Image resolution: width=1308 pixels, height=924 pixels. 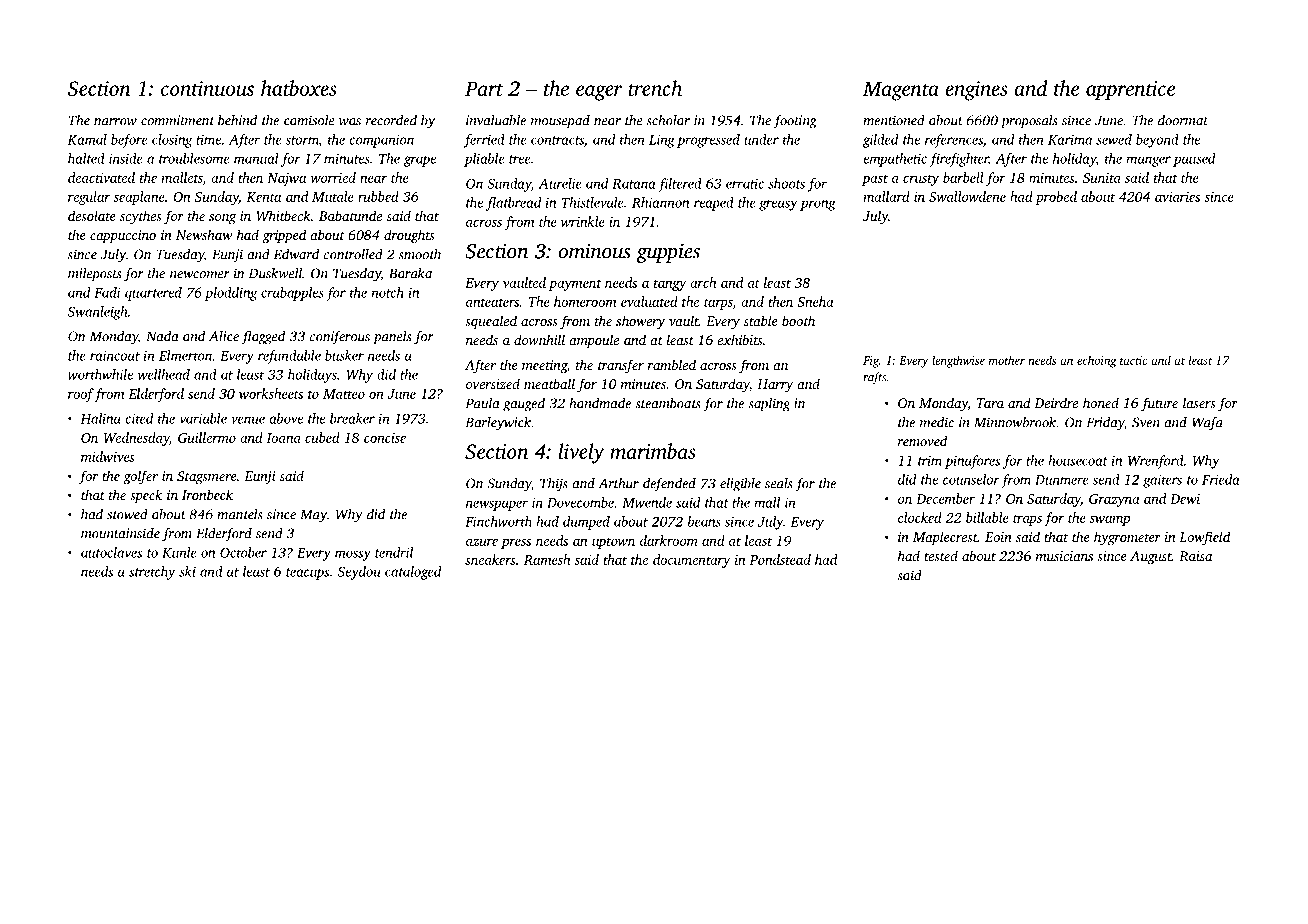 I want to click on probed, so click(x=1056, y=198).
